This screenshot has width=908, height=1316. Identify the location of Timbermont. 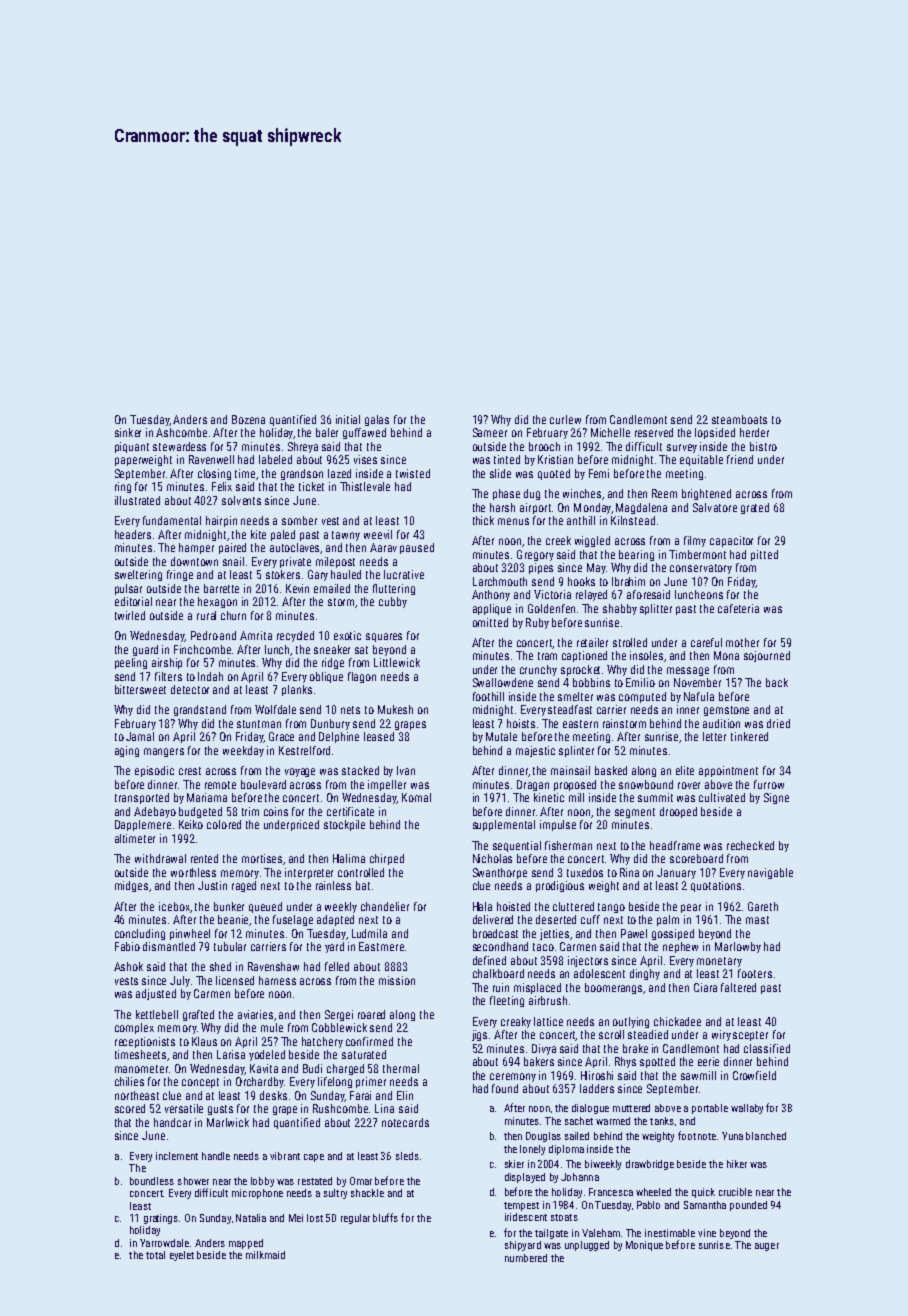
(697, 554).
